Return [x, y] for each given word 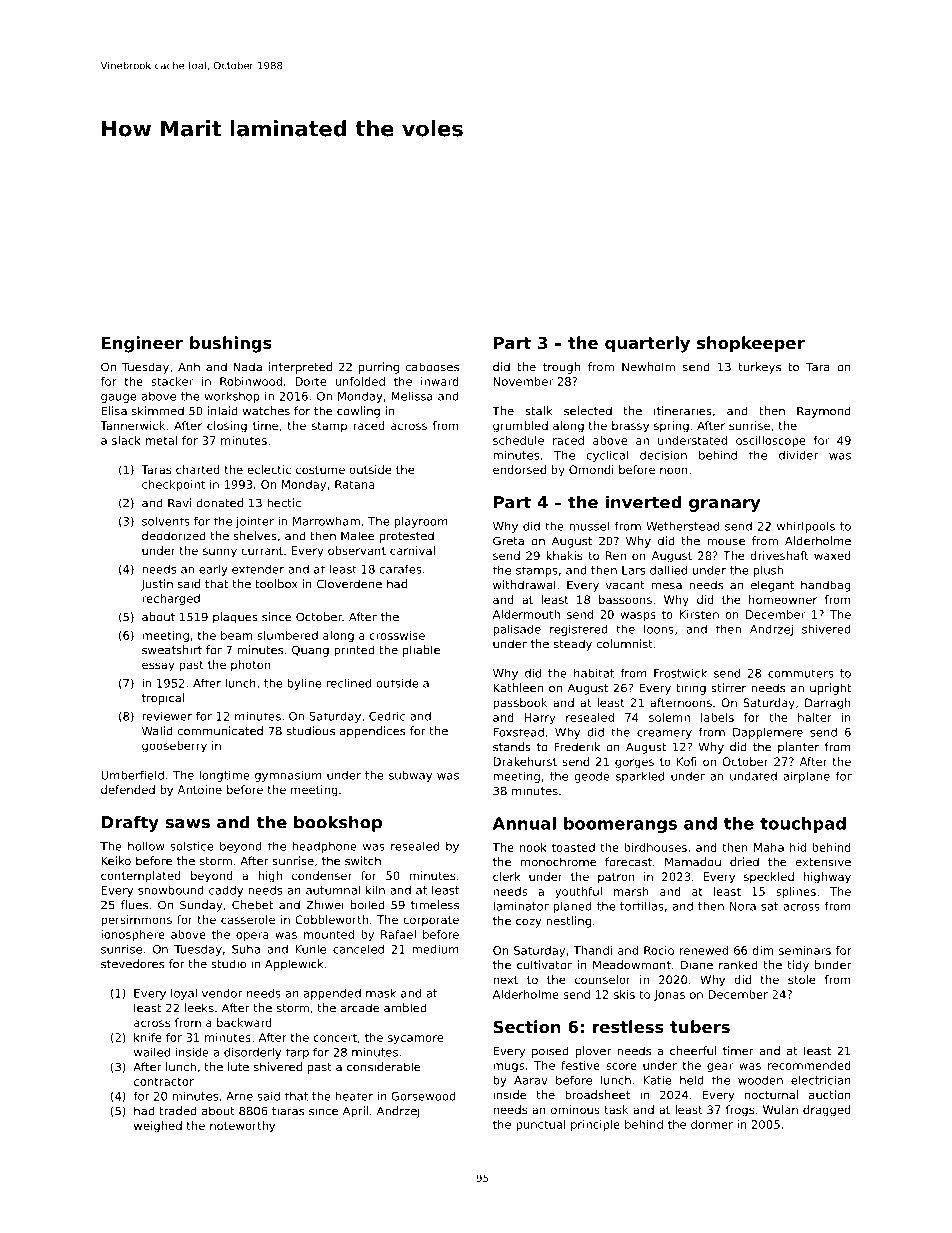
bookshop [338, 823]
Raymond [824, 412]
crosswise [397, 635]
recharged [171, 599]
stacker [172, 381]
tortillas [642, 906]
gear [720, 1067]
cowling [358, 412]
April [355, 1112]
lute [238, 1067]
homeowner [783, 599]
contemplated [141, 877]
